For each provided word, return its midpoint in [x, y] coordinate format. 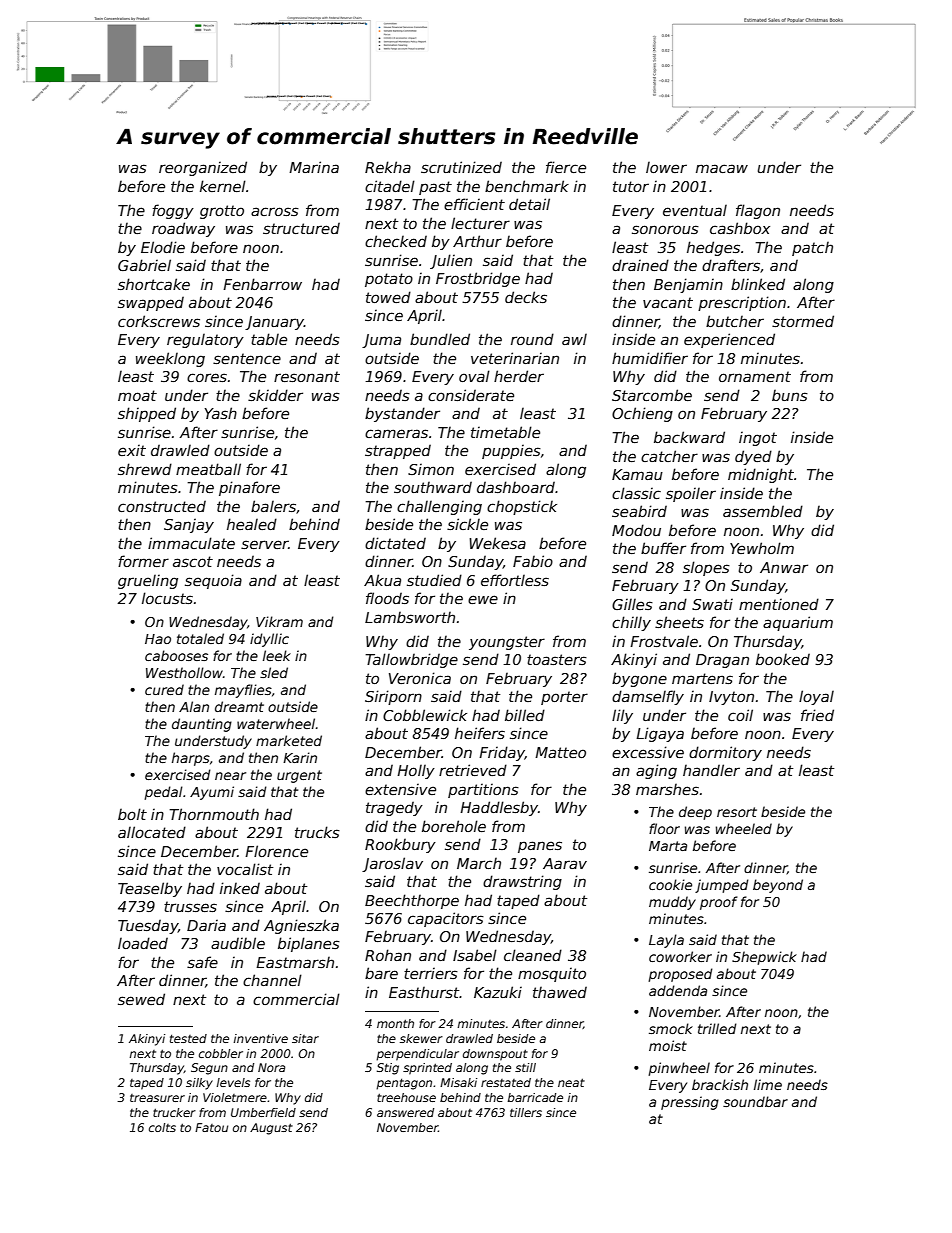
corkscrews [159, 321]
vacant [668, 302]
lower [666, 167]
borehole [454, 826]
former [143, 561]
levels [233, 1082]
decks [526, 297]
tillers [526, 1112]
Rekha [388, 167]
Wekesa [497, 543]
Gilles [632, 604]
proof [719, 903]
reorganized [203, 168]
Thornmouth [214, 814]
